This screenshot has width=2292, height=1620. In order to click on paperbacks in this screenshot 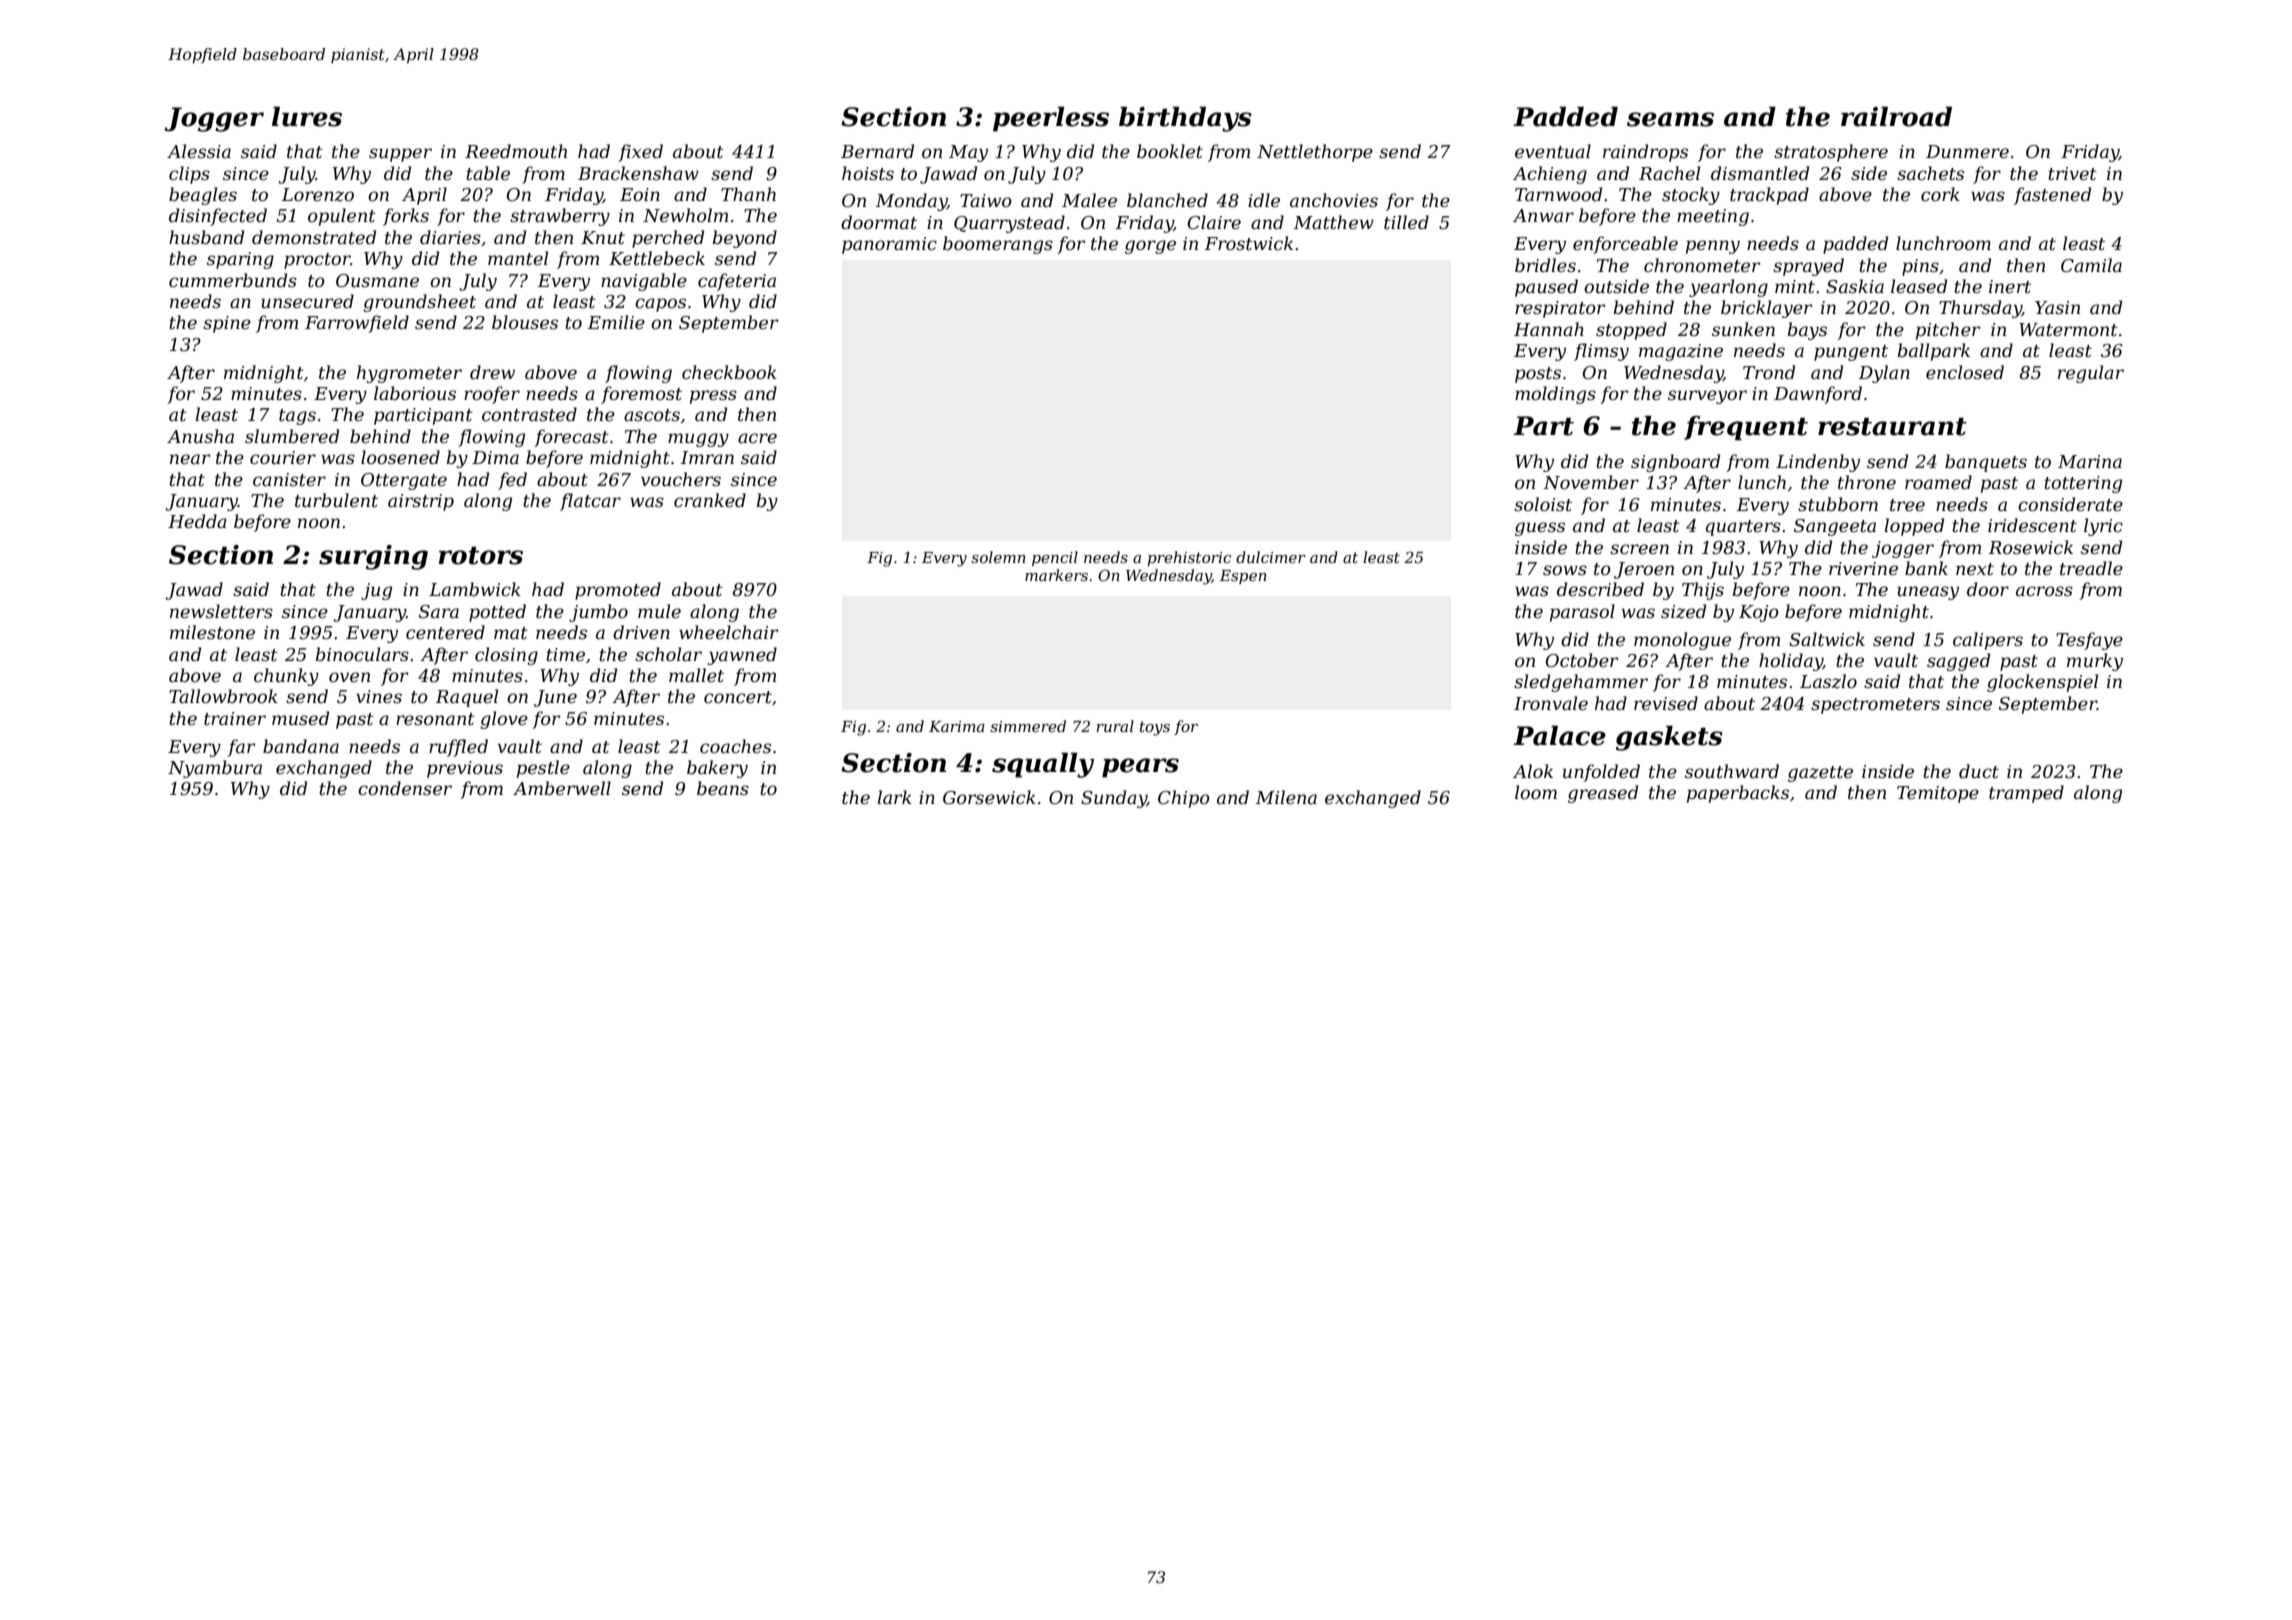, I will do `click(1738, 794)`.
